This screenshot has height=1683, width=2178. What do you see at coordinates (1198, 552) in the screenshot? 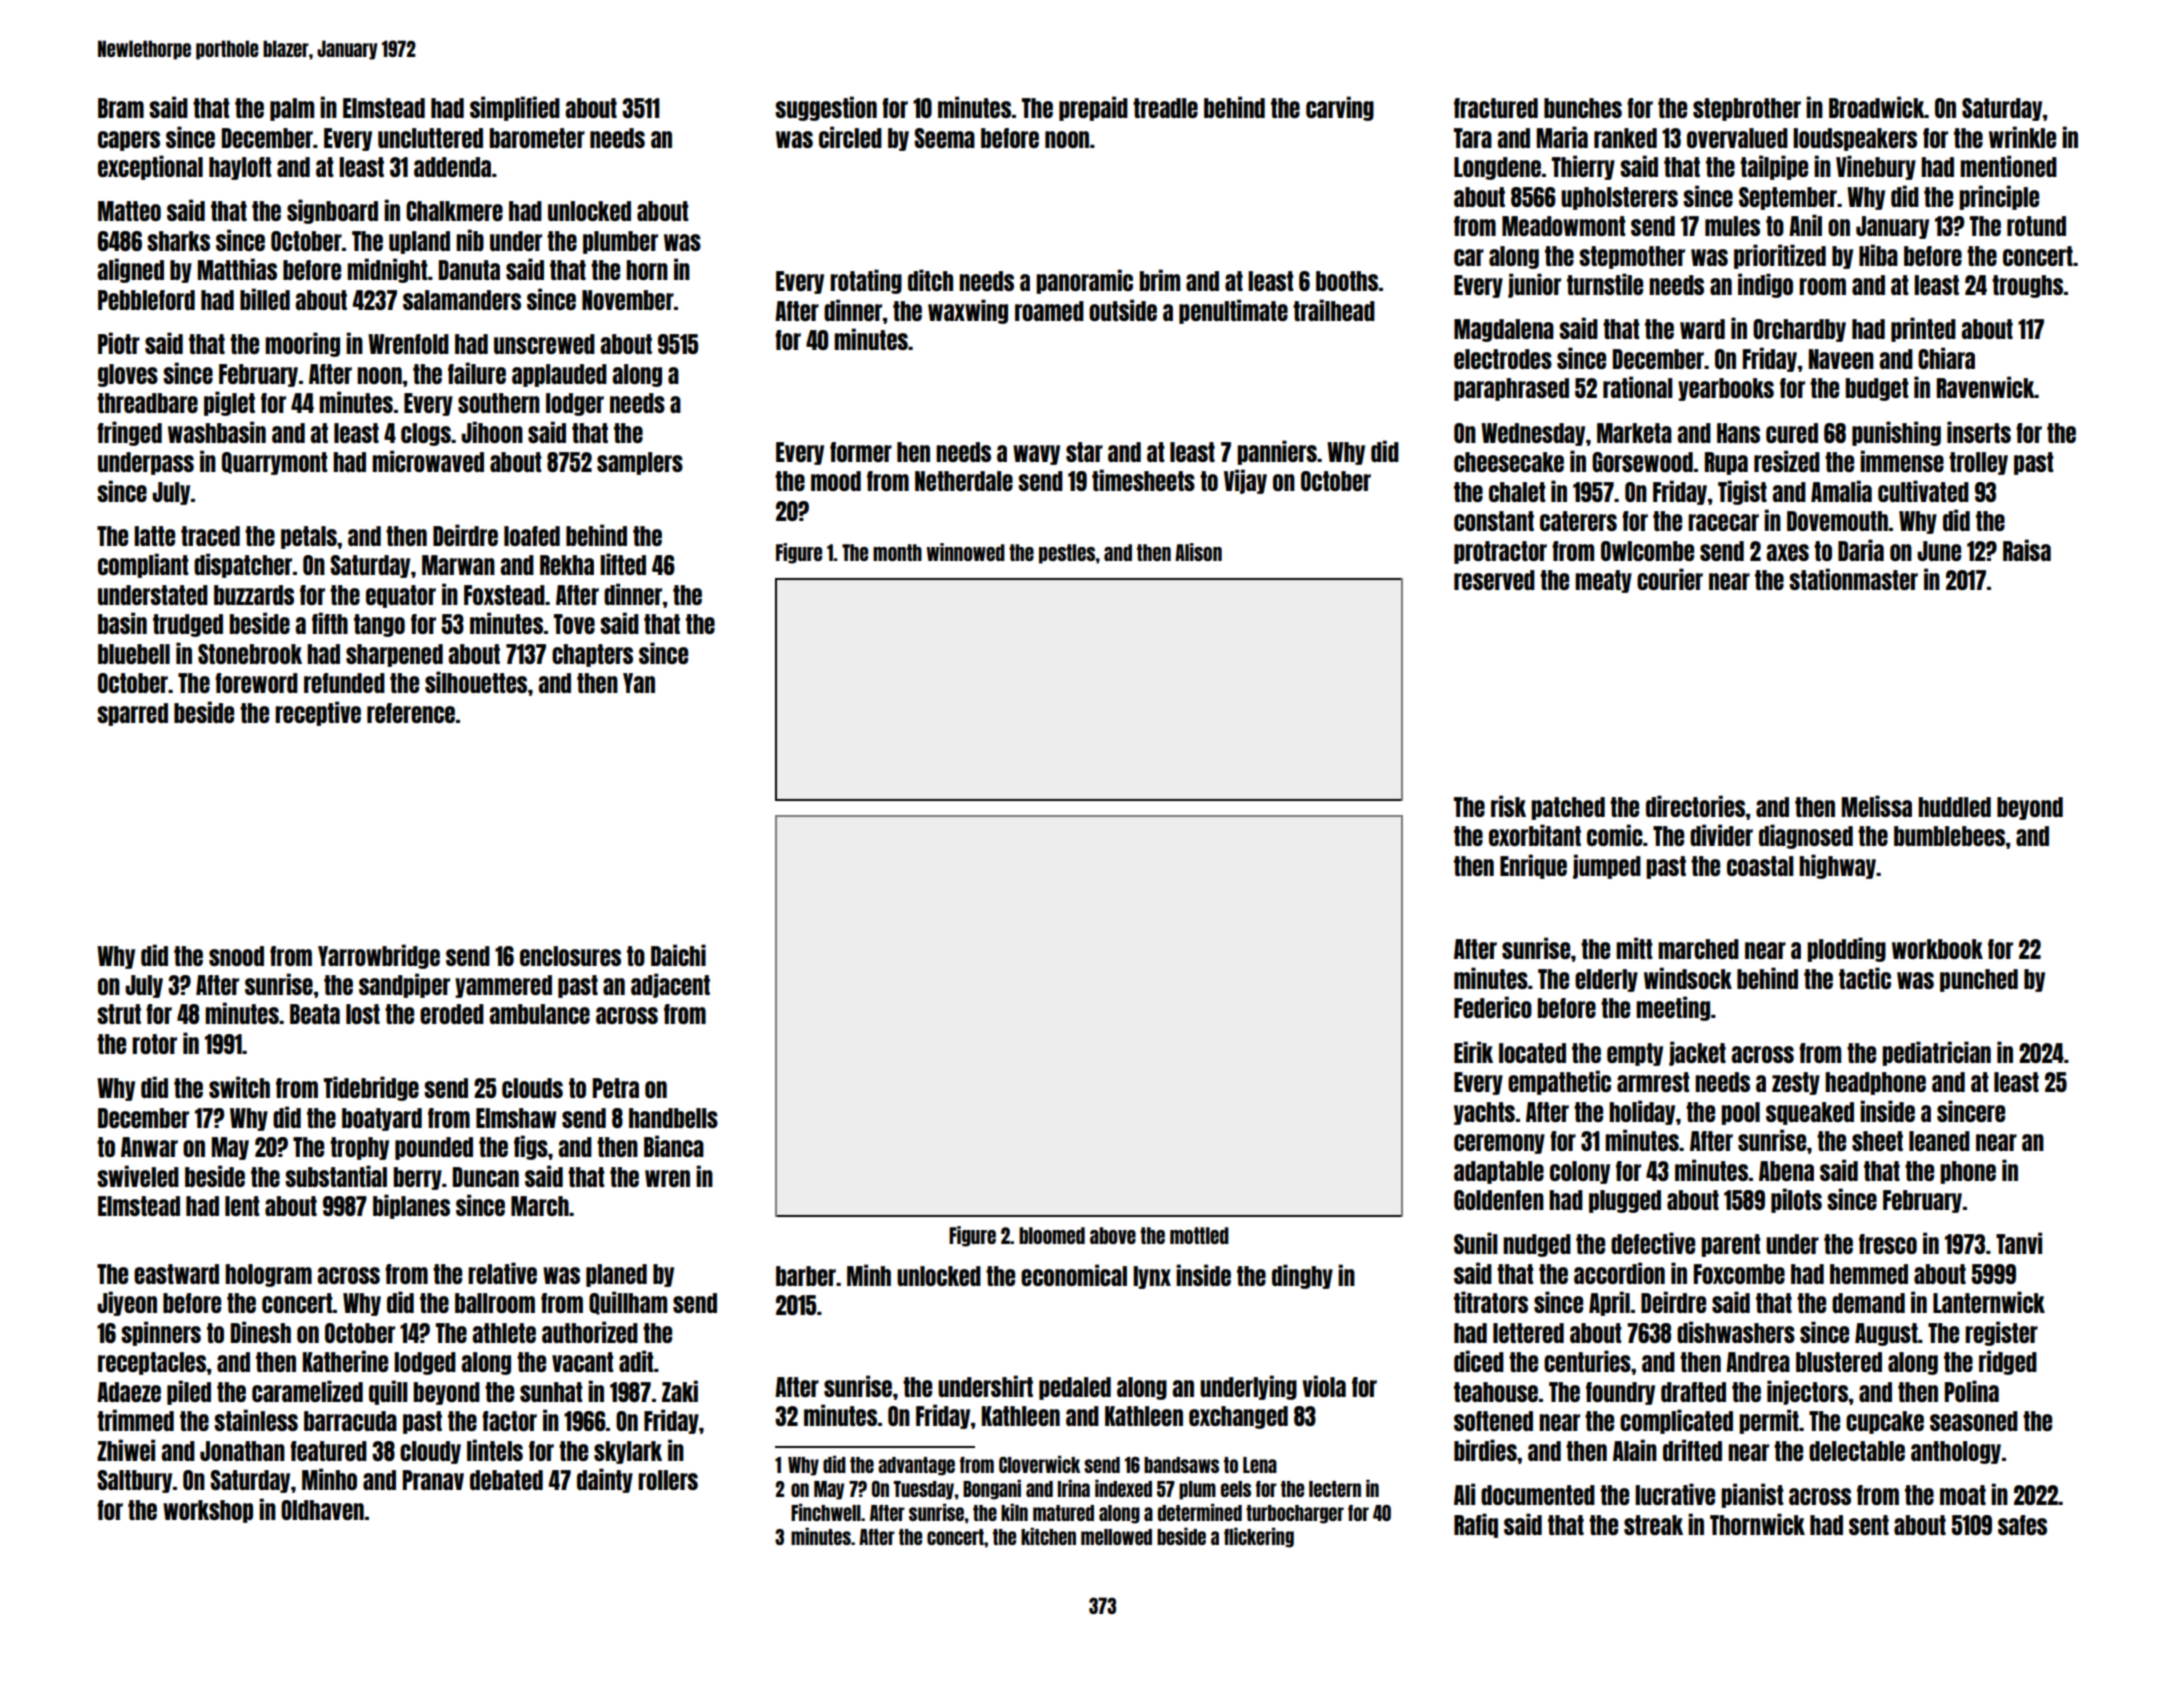
I see `Alison` at bounding box center [1198, 552].
